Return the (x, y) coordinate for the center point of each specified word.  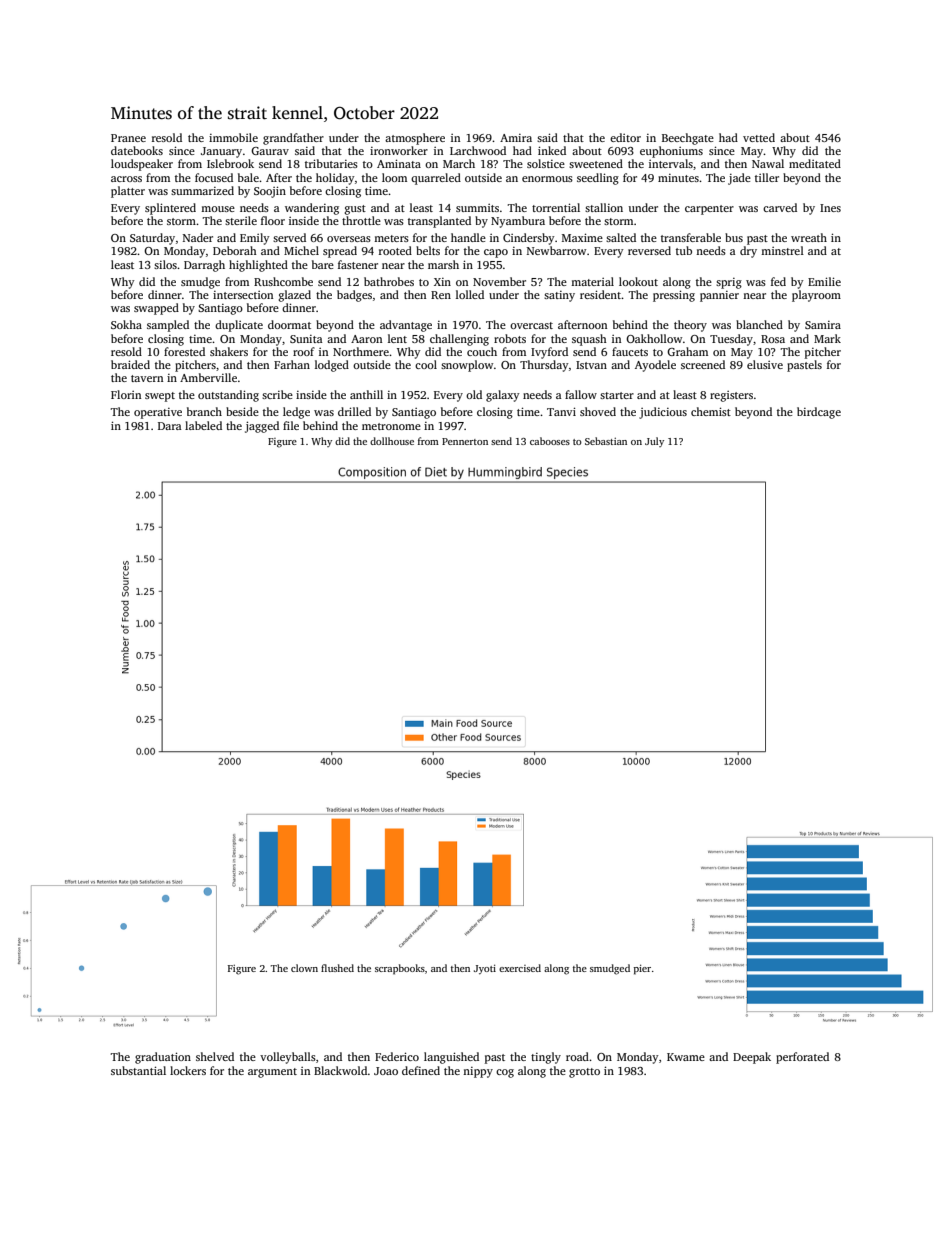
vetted (759, 137)
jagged (262, 427)
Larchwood (478, 150)
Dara (170, 426)
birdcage (819, 413)
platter (128, 192)
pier (642, 969)
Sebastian (606, 441)
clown (304, 968)
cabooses (550, 441)
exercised (520, 968)
